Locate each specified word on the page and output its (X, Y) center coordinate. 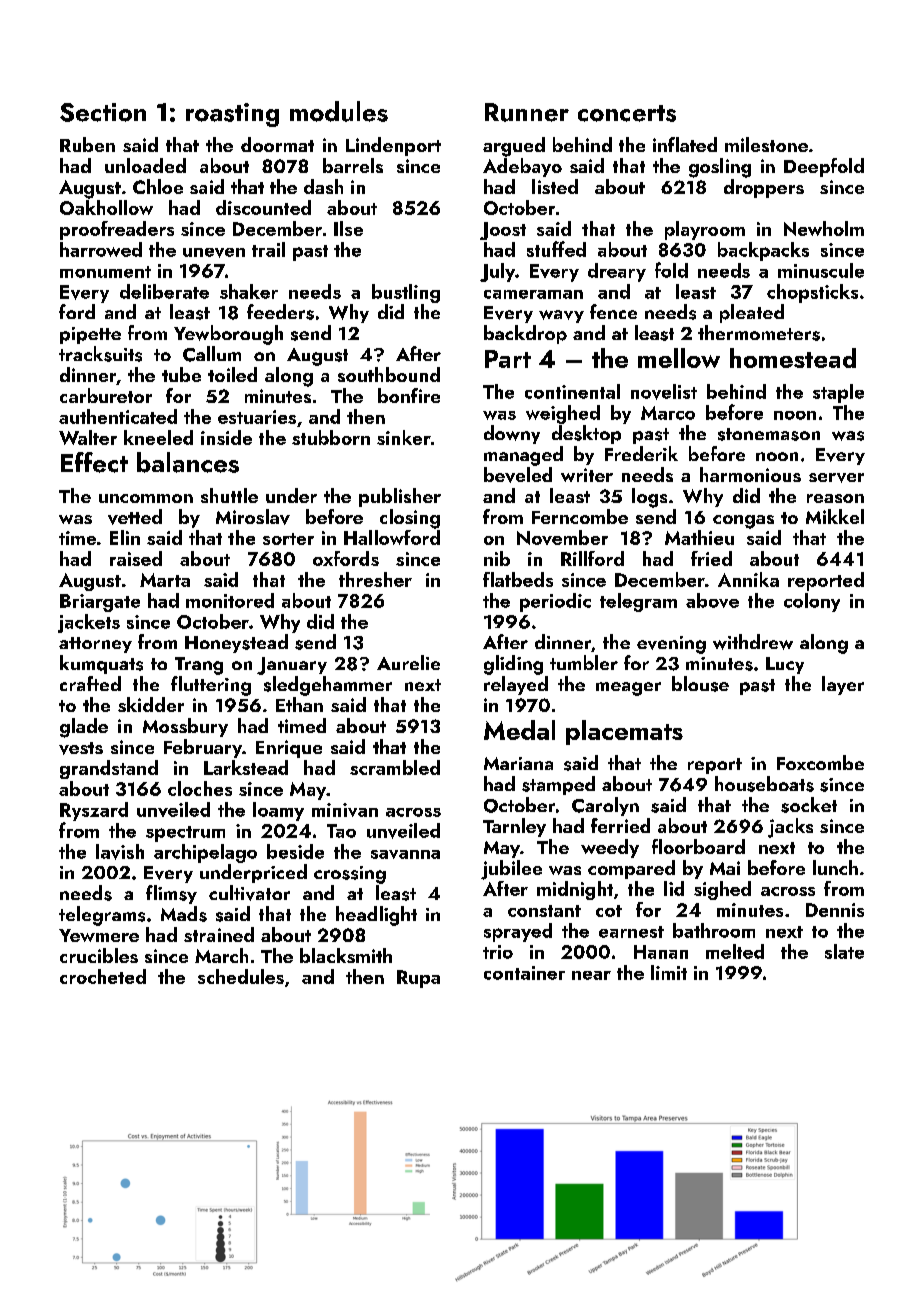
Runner (527, 112)
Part (508, 359)
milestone (766, 144)
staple (838, 393)
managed (523, 456)
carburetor (106, 395)
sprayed (518, 932)
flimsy (171, 894)
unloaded (145, 165)
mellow (679, 358)
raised (136, 558)
